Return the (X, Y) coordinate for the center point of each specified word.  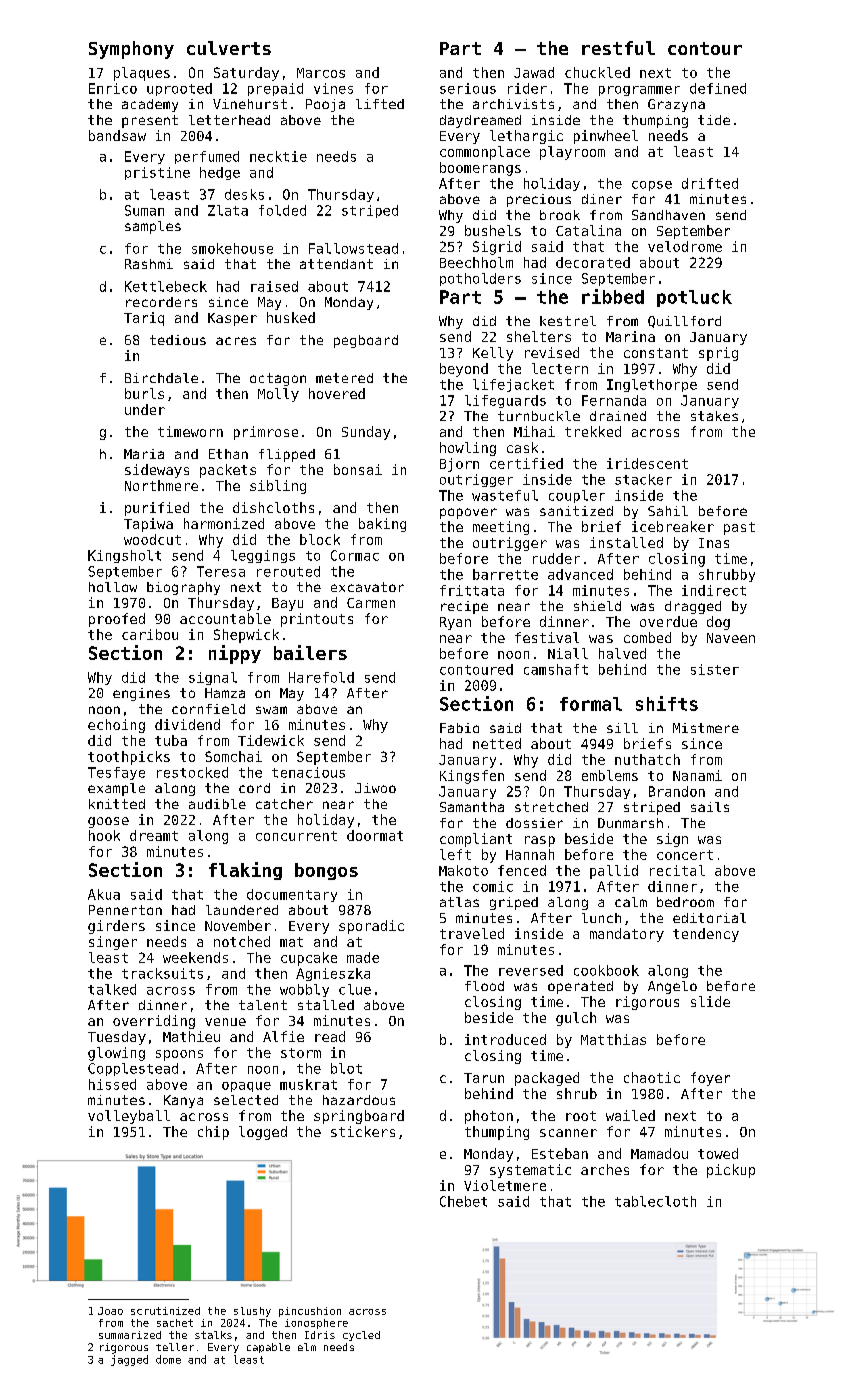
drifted (710, 183)
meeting (501, 528)
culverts (229, 48)
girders (116, 927)
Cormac (355, 555)
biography (183, 588)
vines (333, 88)
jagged (129, 1360)
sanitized (576, 511)
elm (307, 1347)
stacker (643, 479)
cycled (361, 1336)
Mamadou (659, 1153)
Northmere (161, 485)
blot (346, 1068)
